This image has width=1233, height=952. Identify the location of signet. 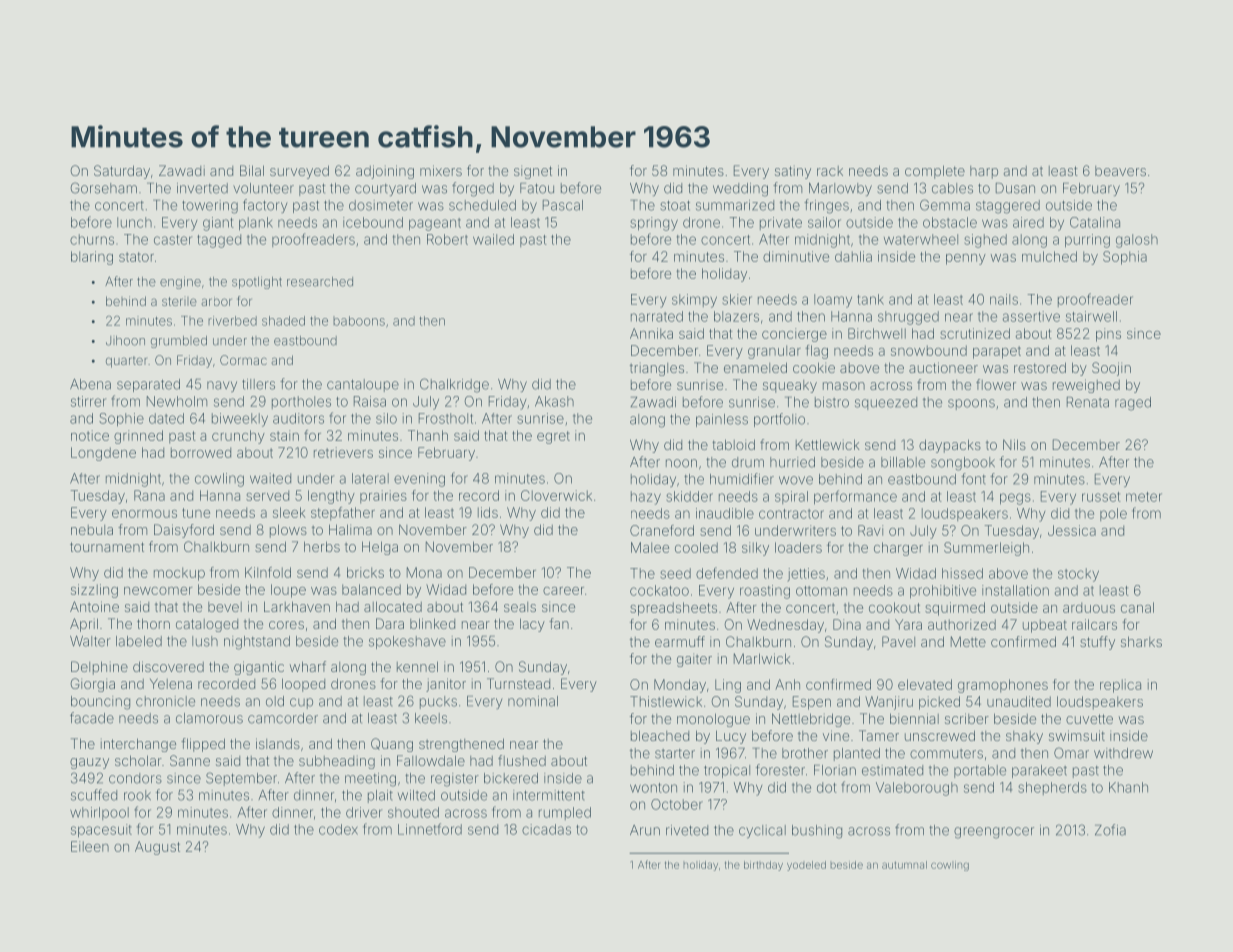
(533, 172).
